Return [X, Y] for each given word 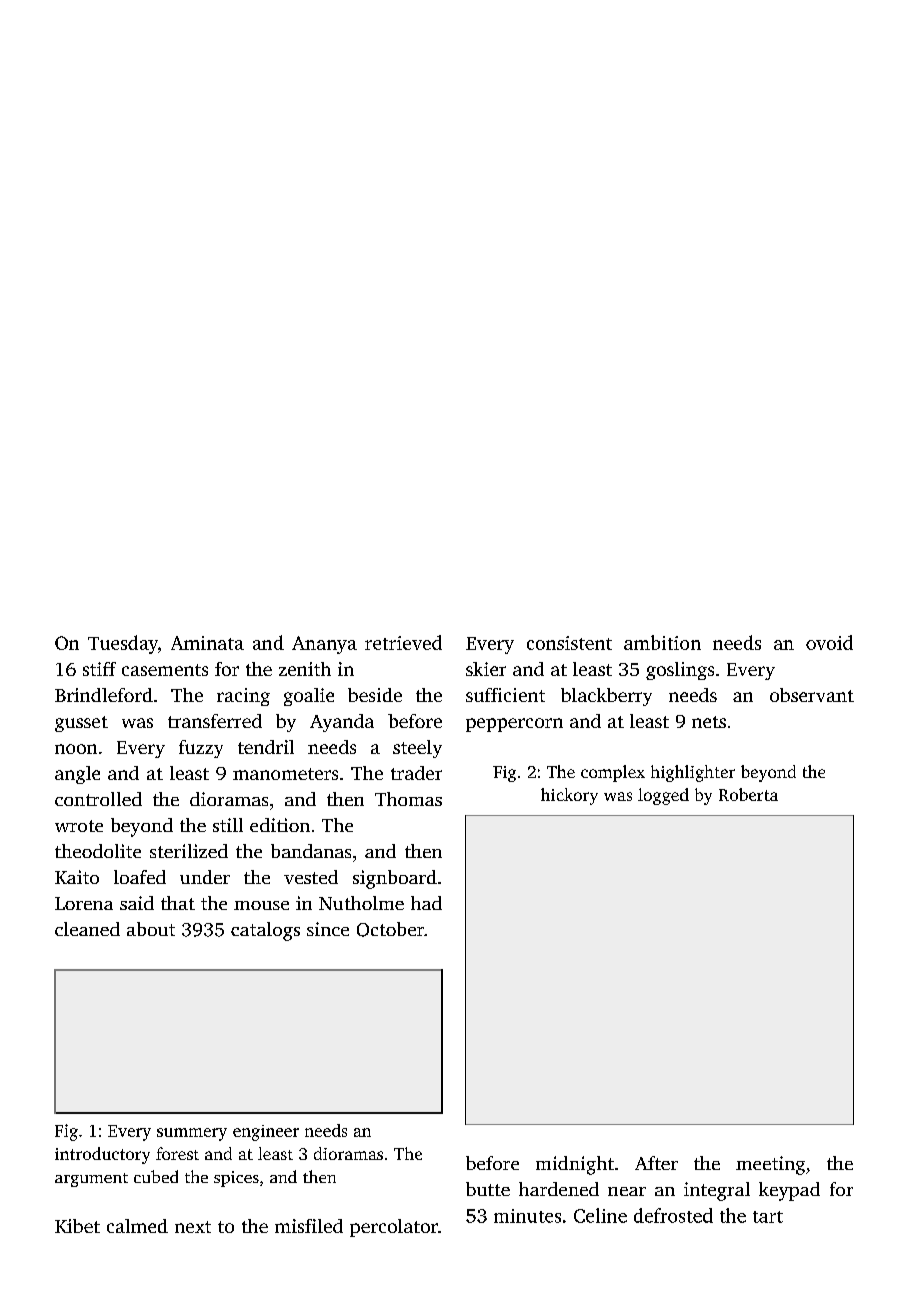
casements [165, 670]
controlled [98, 799]
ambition [662, 642]
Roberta [748, 794]
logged [663, 796]
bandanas [311, 851]
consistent [569, 643]
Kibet [77, 1226]
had [426, 903]
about [151, 929]
